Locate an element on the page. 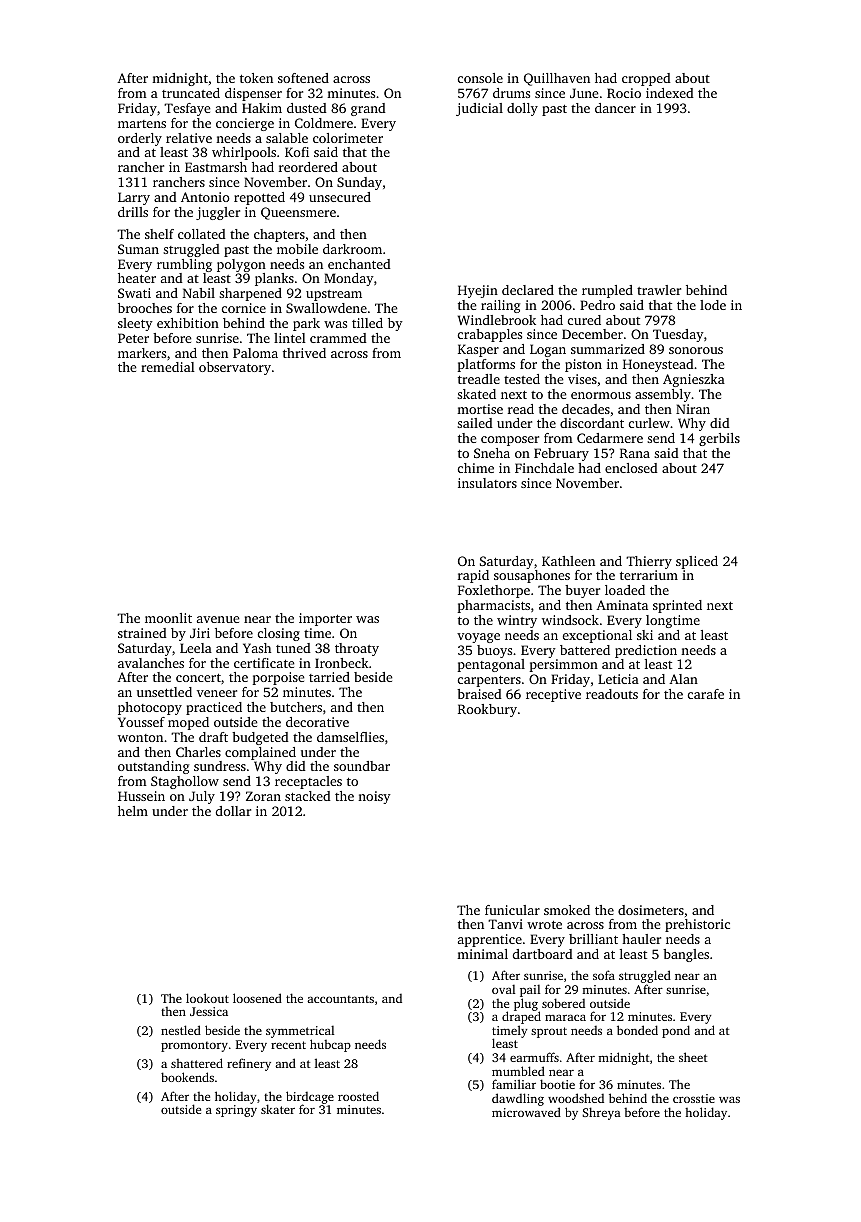 The image size is (861, 1222). bookends is located at coordinates (187, 1077).
